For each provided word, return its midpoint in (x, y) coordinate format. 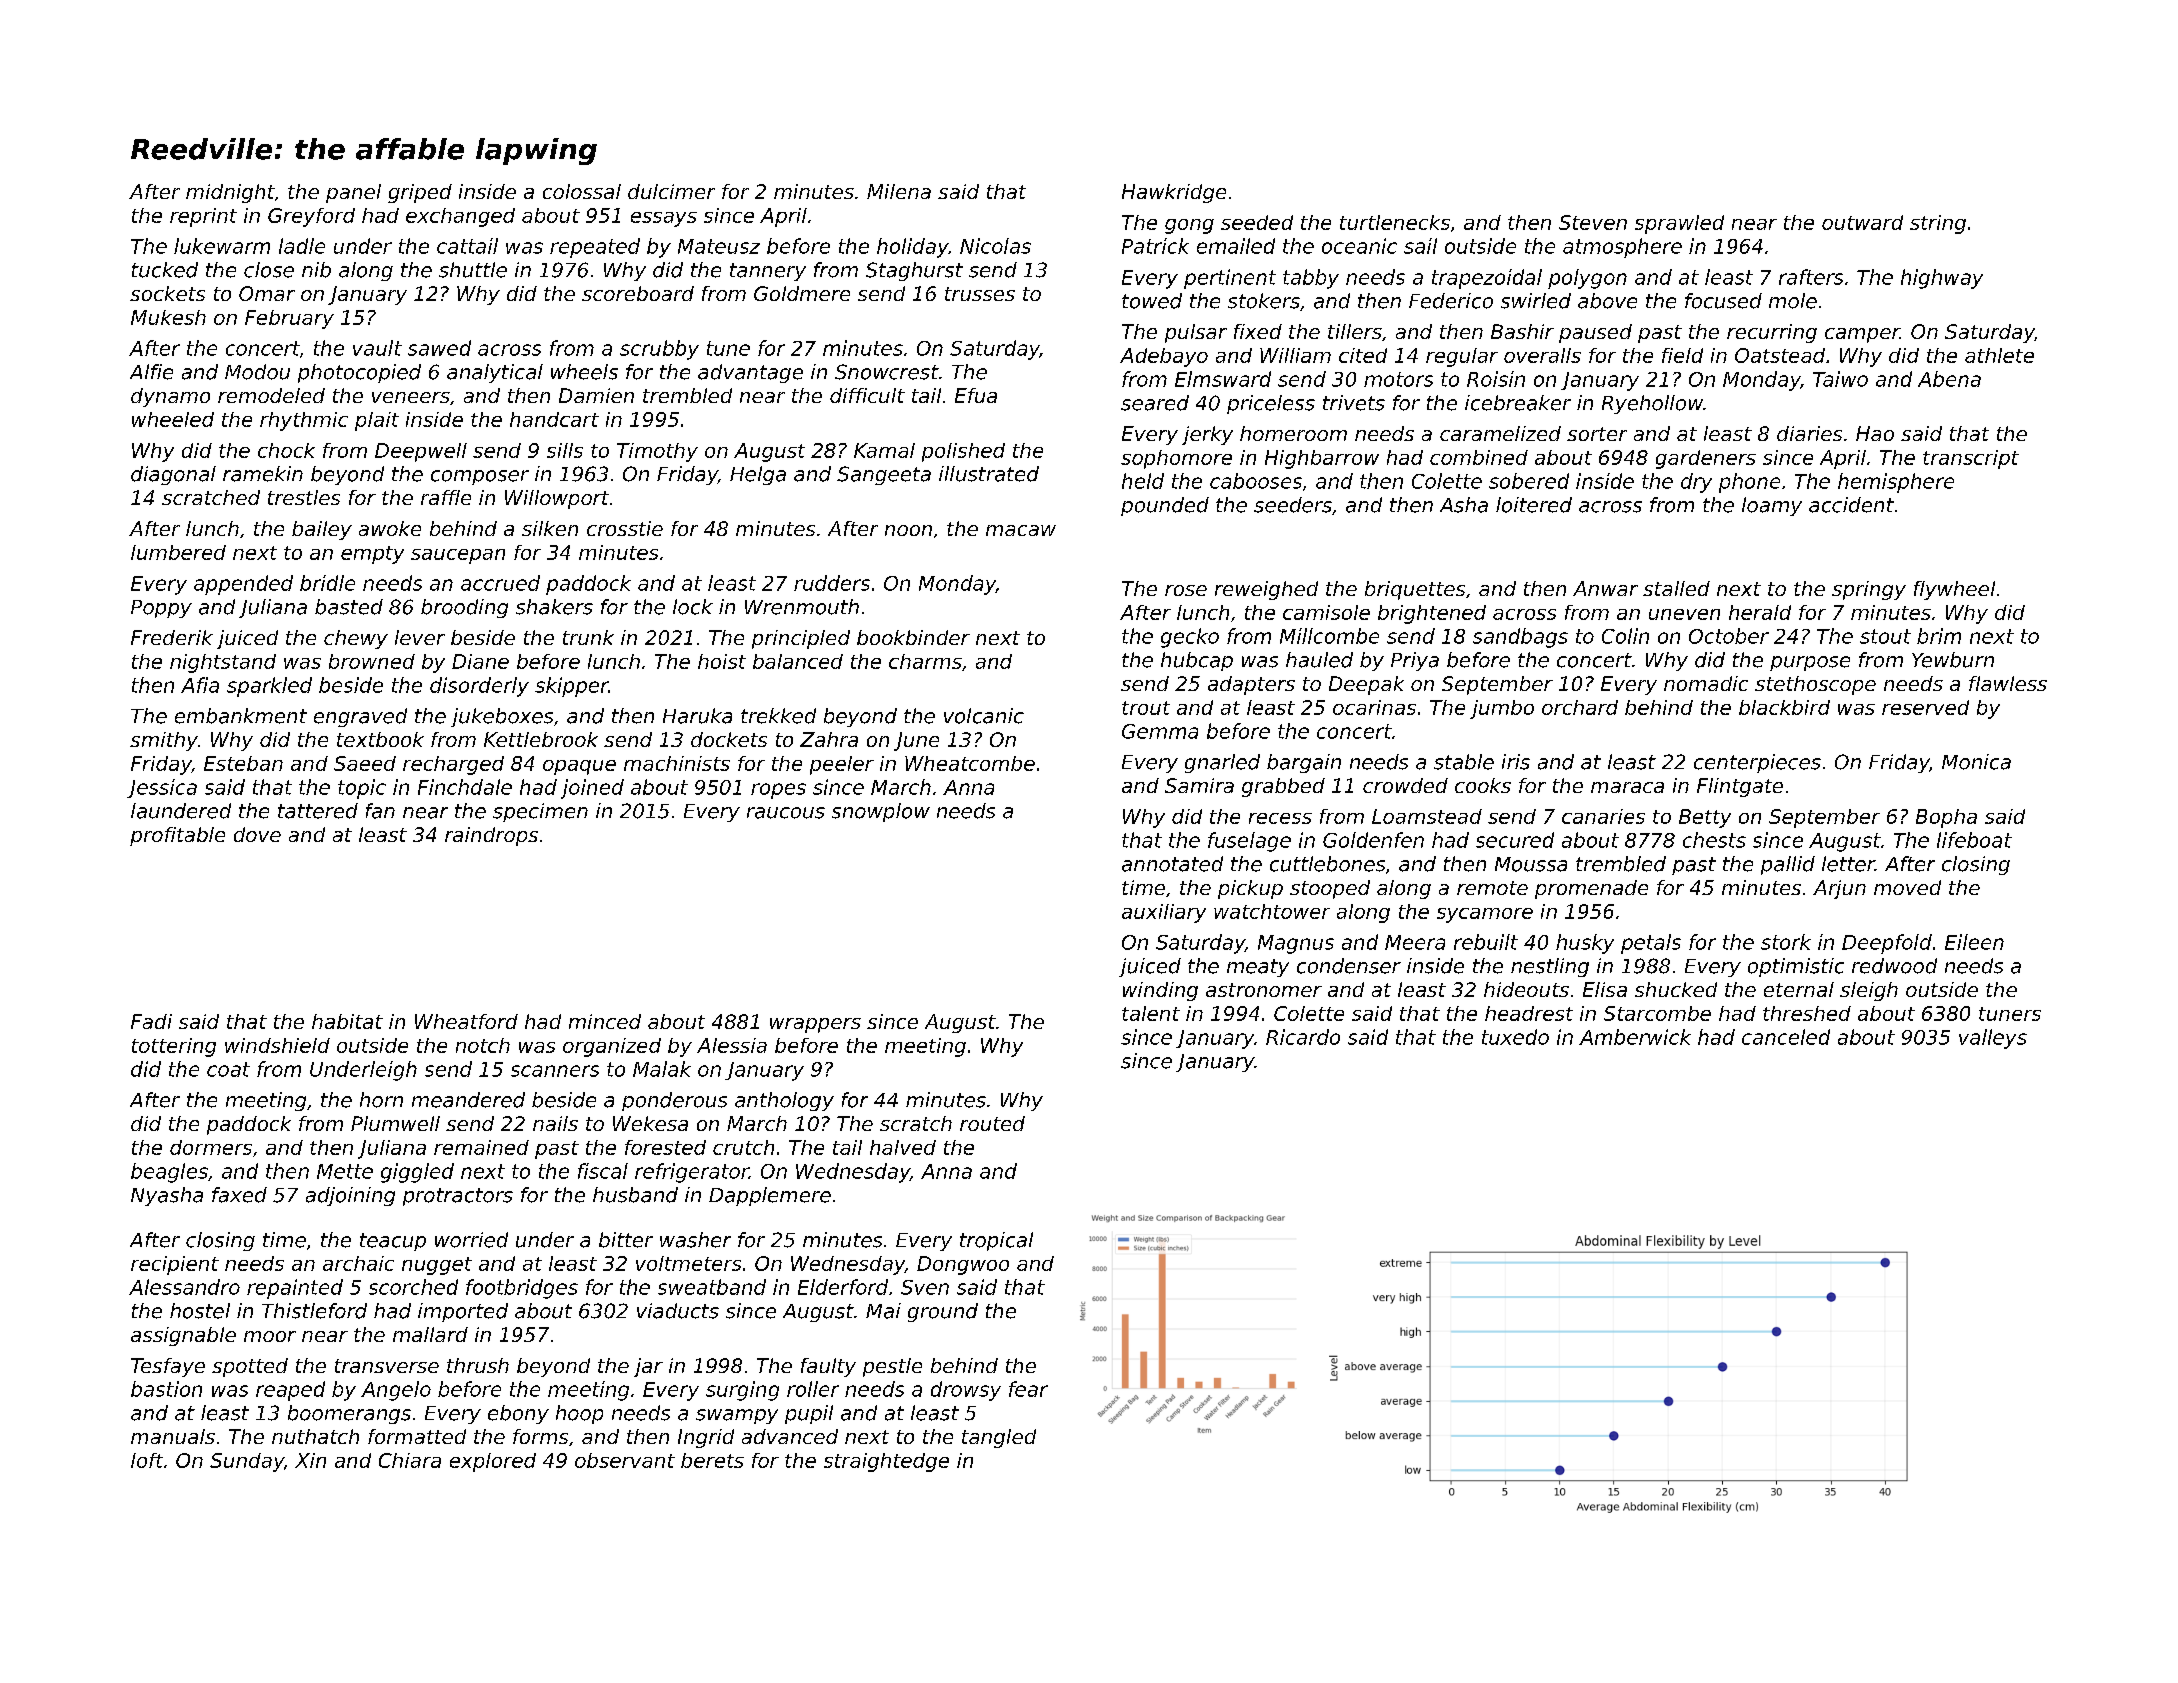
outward (1862, 222)
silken (550, 528)
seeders (1293, 505)
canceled (1786, 1037)
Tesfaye (168, 1367)
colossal (582, 191)
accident (1851, 505)
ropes (778, 791)
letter (1848, 864)
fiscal (603, 1171)
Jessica (162, 788)
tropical (996, 1241)
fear (1028, 1389)
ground (943, 1312)
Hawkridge (1174, 193)
